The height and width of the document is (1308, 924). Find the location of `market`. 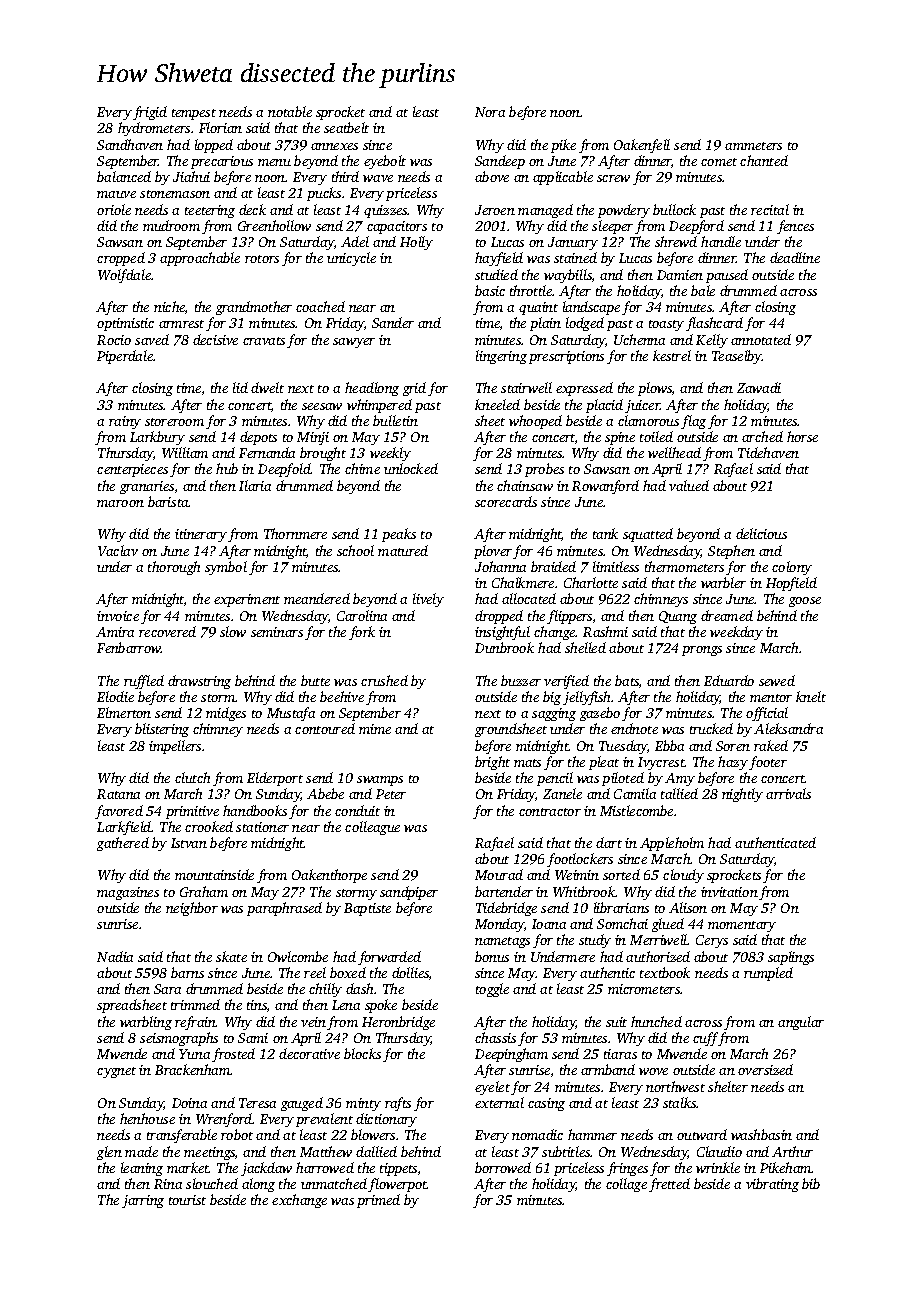

market is located at coordinates (188, 1167).
